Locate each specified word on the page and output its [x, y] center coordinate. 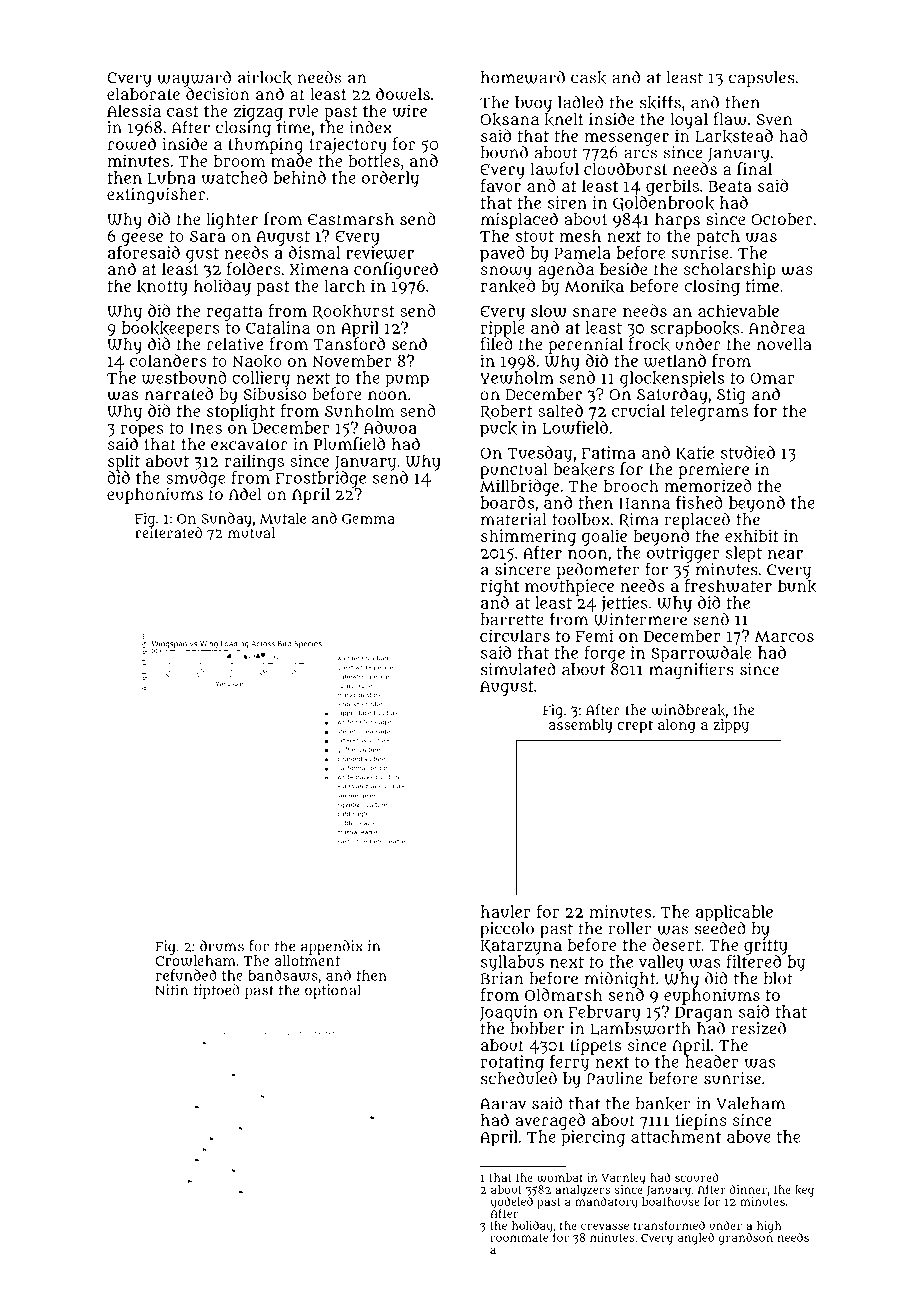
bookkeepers [171, 329]
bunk [797, 586]
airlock [265, 78]
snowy [506, 272]
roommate [519, 1238]
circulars [515, 635]
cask [588, 78]
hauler [506, 911]
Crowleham [196, 960]
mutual [251, 532]
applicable [734, 913]
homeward [523, 77]
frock [649, 344]
